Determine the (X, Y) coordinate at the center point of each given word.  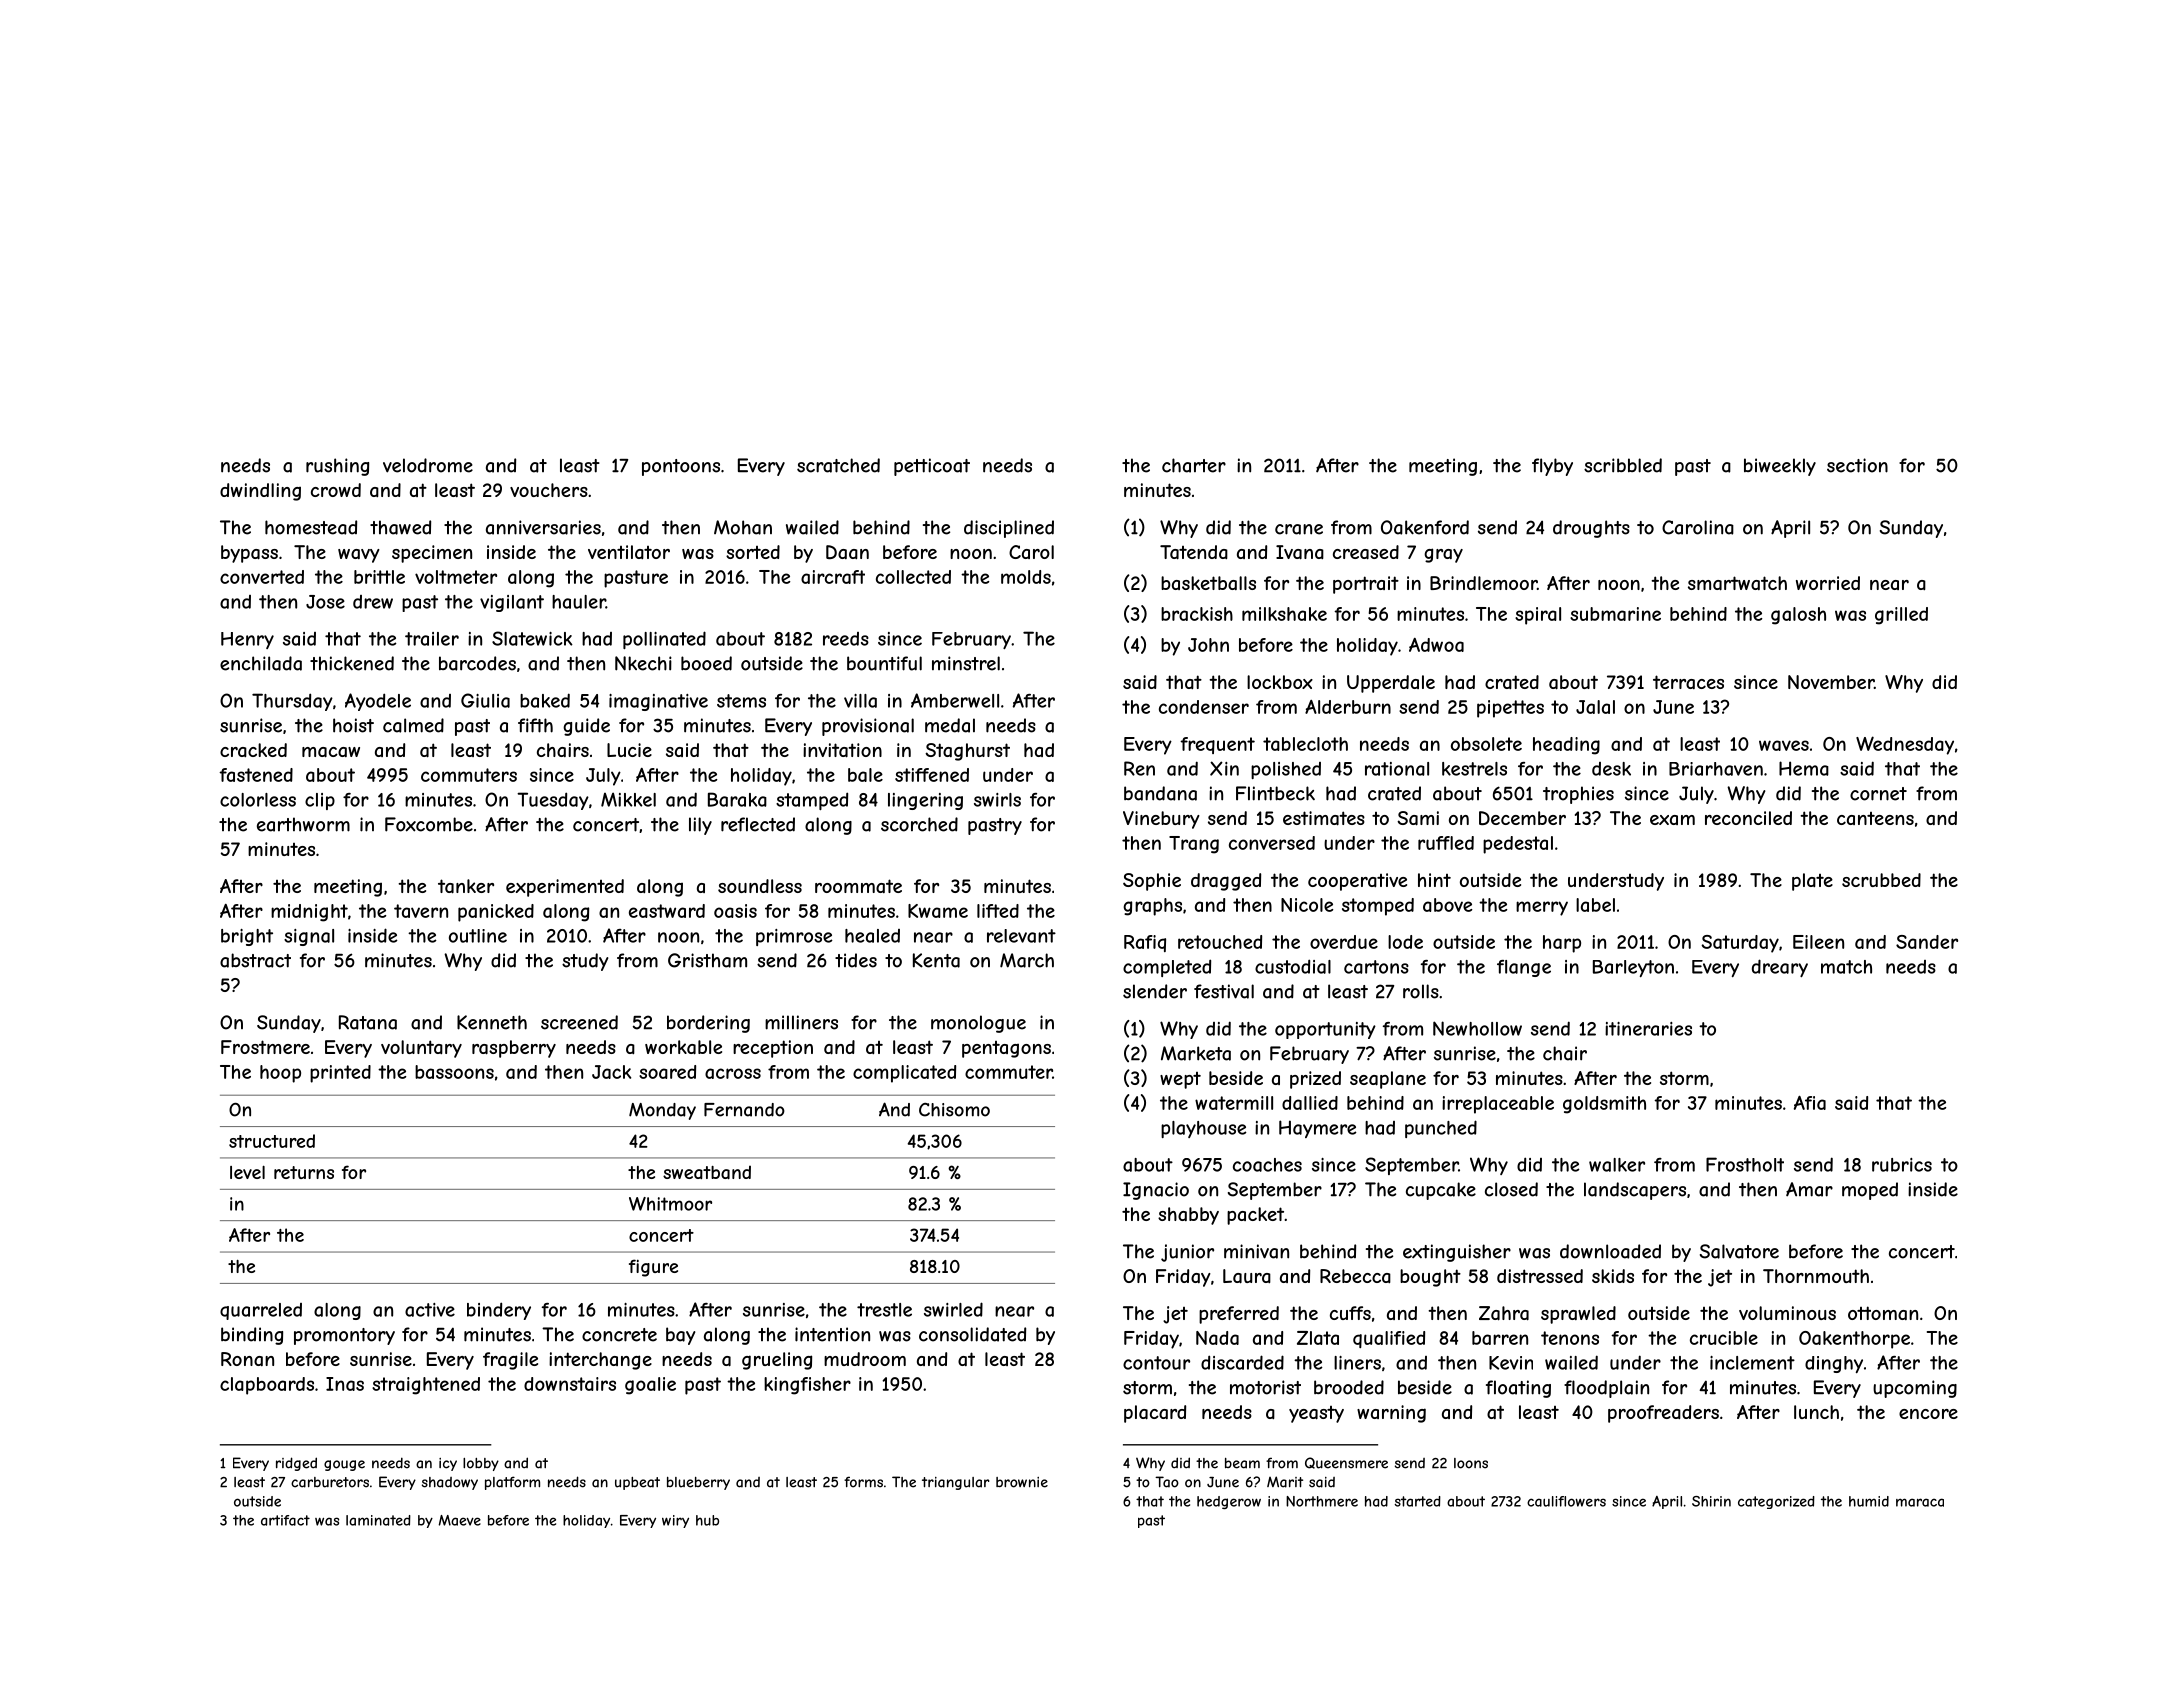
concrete (619, 1335)
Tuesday (553, 801)
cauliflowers (1566, 1501)
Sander (1927, 942)
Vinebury (1161, 820)
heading (1566, 746)
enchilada (261, 663)
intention (832, 1334)
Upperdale (1391, 684)
